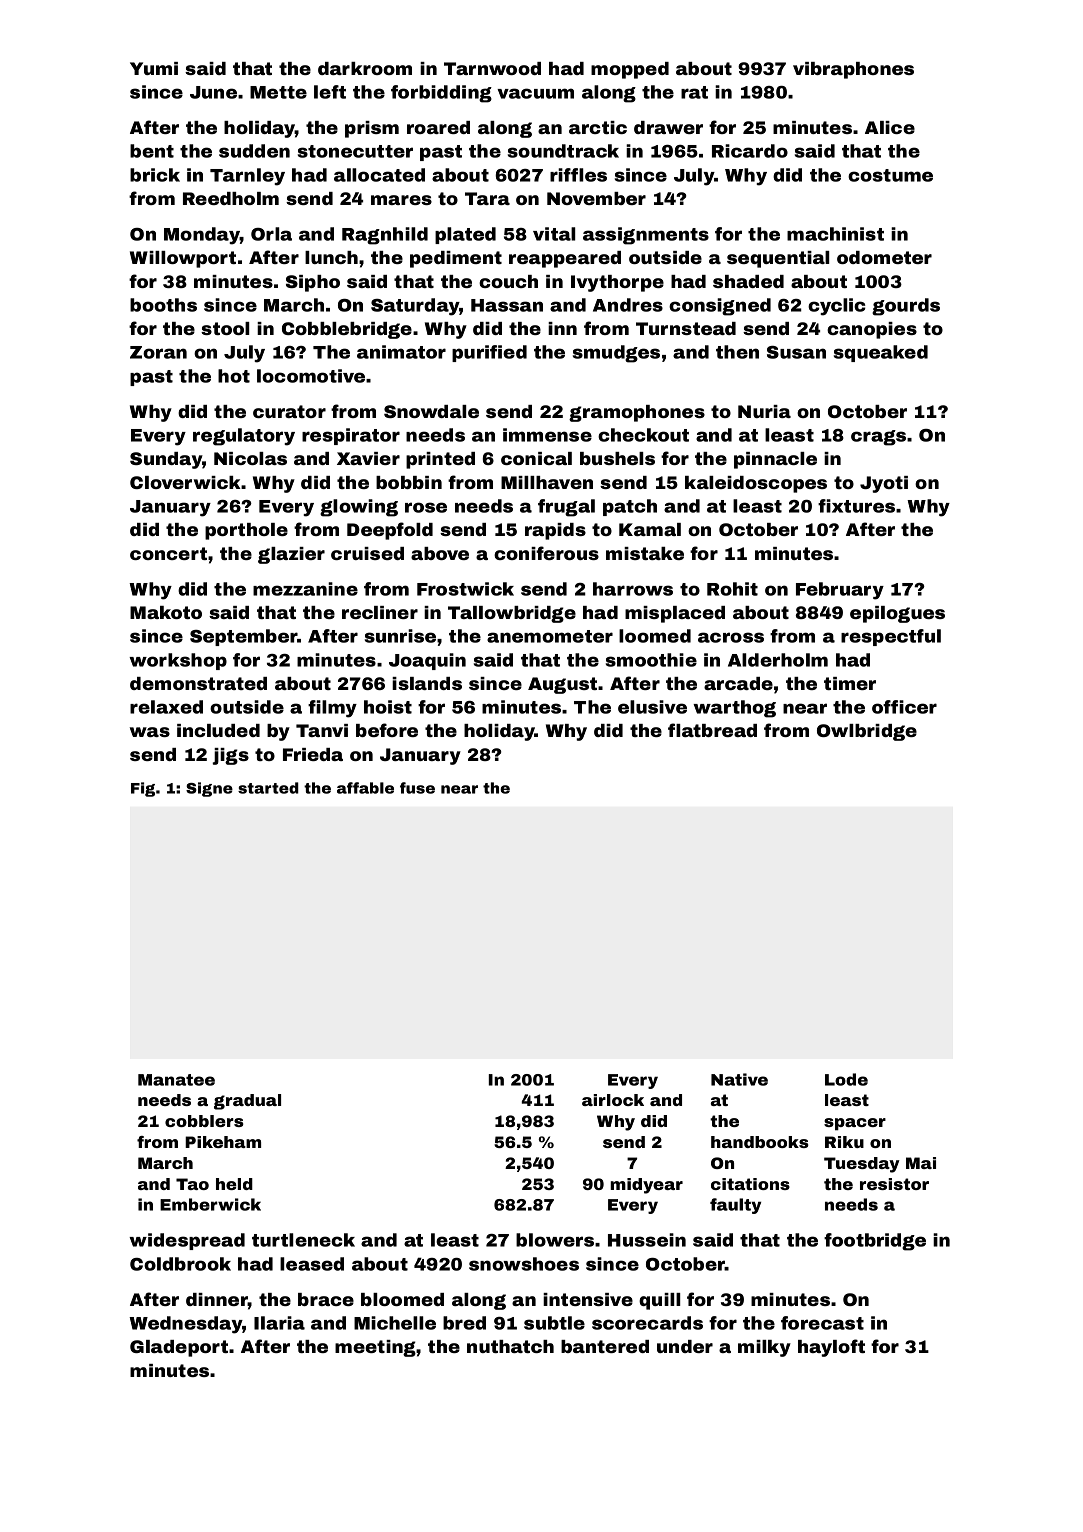  Describe the element at coordinates (179, 1348) in the screenshot. I see `Gladeport` at that location.
